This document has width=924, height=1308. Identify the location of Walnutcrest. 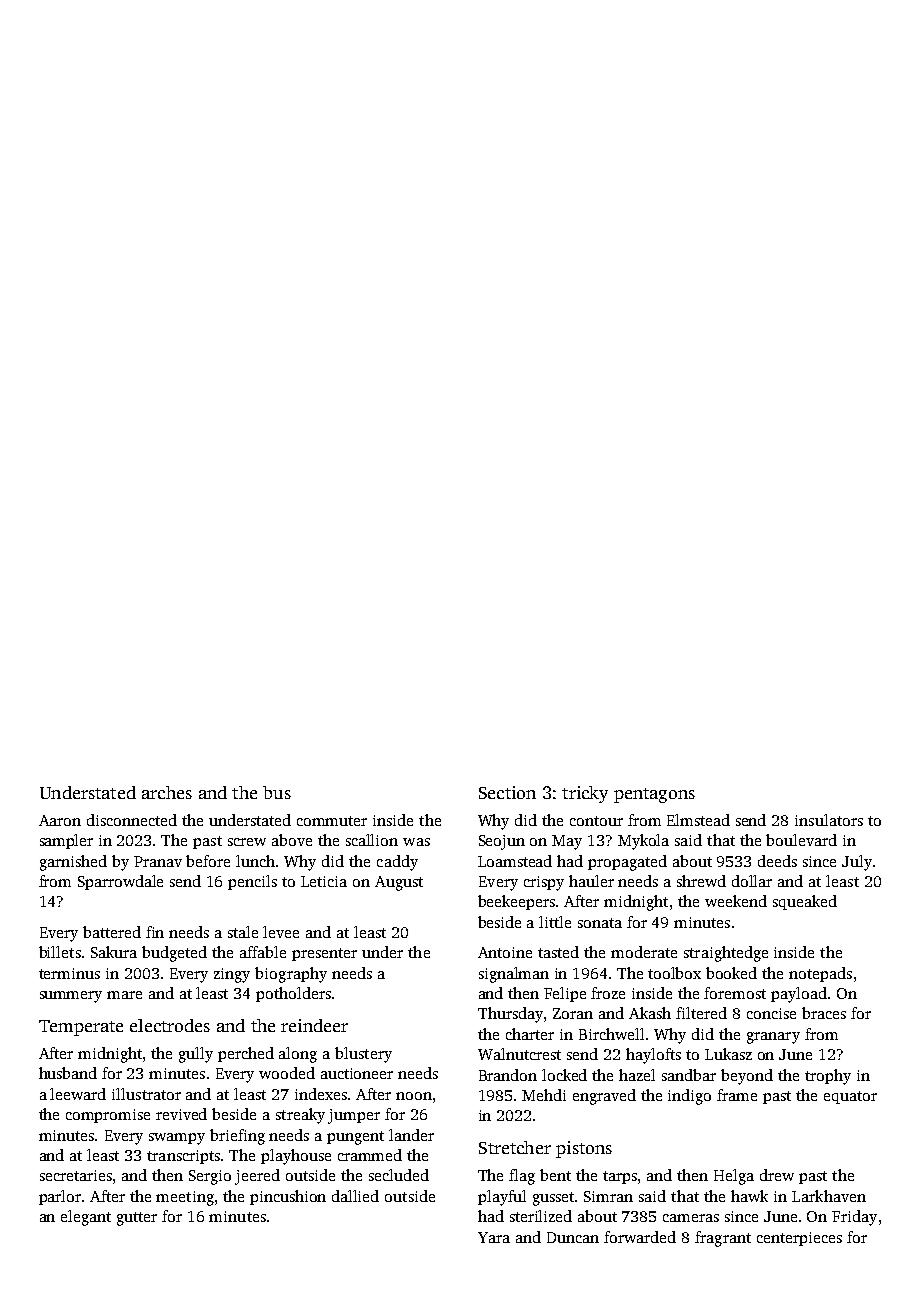
(519, 1054).
